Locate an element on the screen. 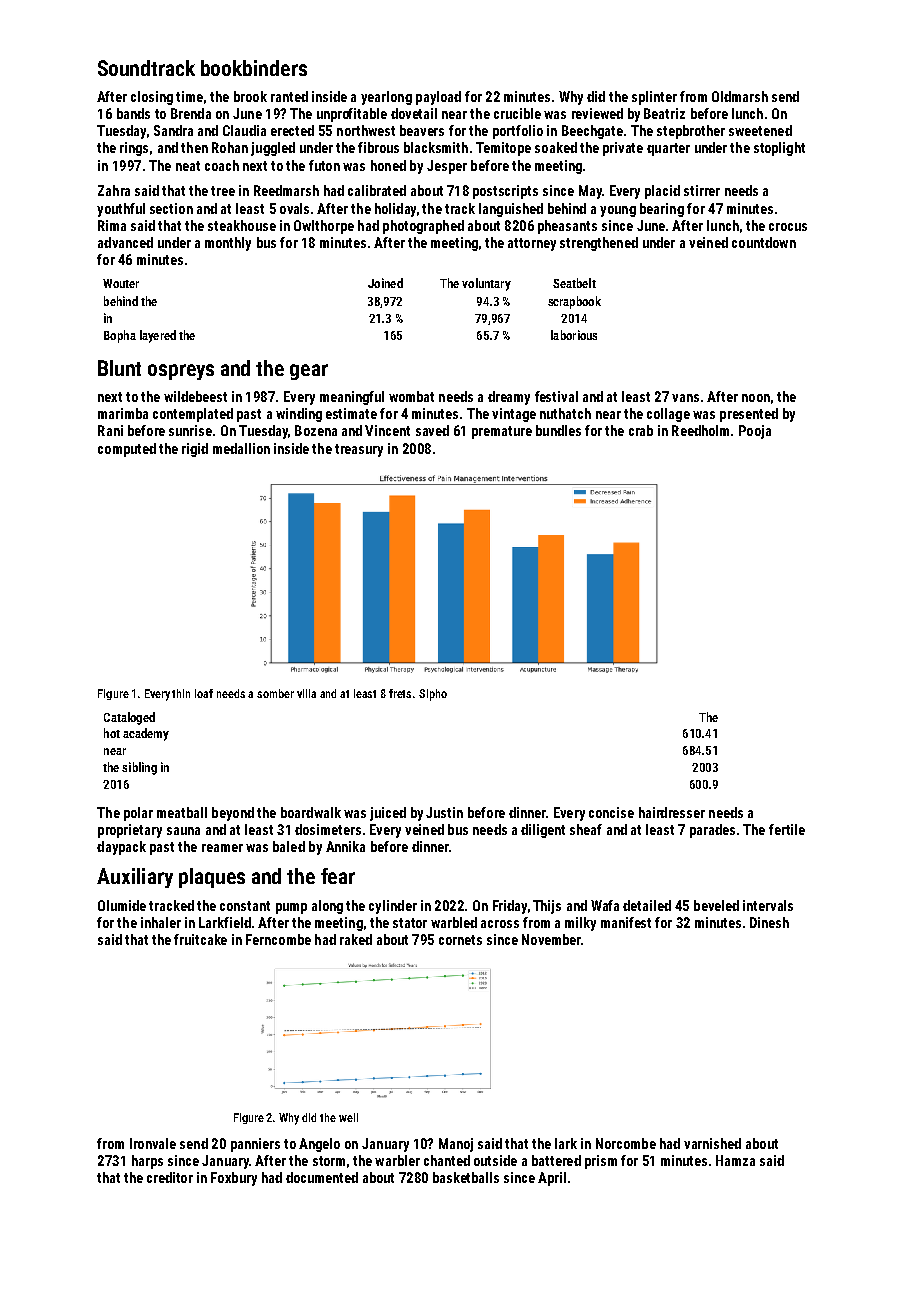 The image size is (908, 1316). Auxiliary is located at coordinates (135, 878).
